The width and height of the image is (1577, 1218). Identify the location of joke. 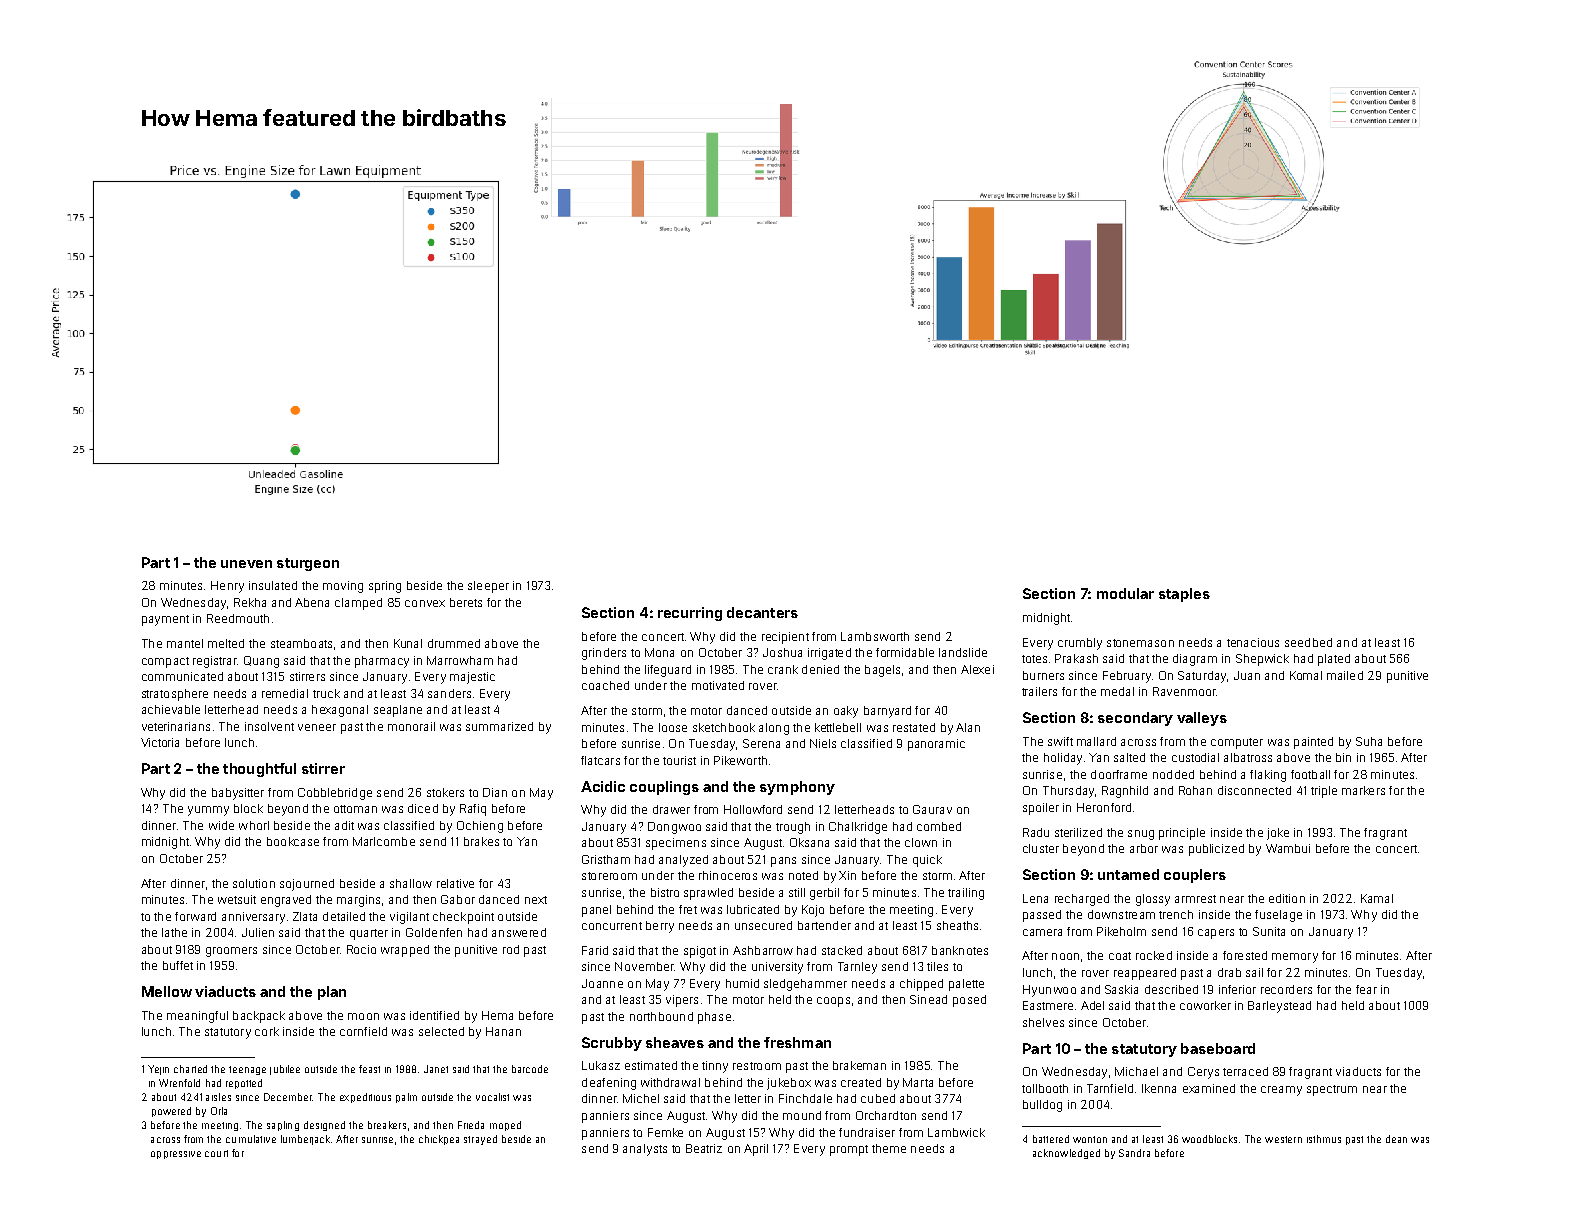
(1278, 834).
